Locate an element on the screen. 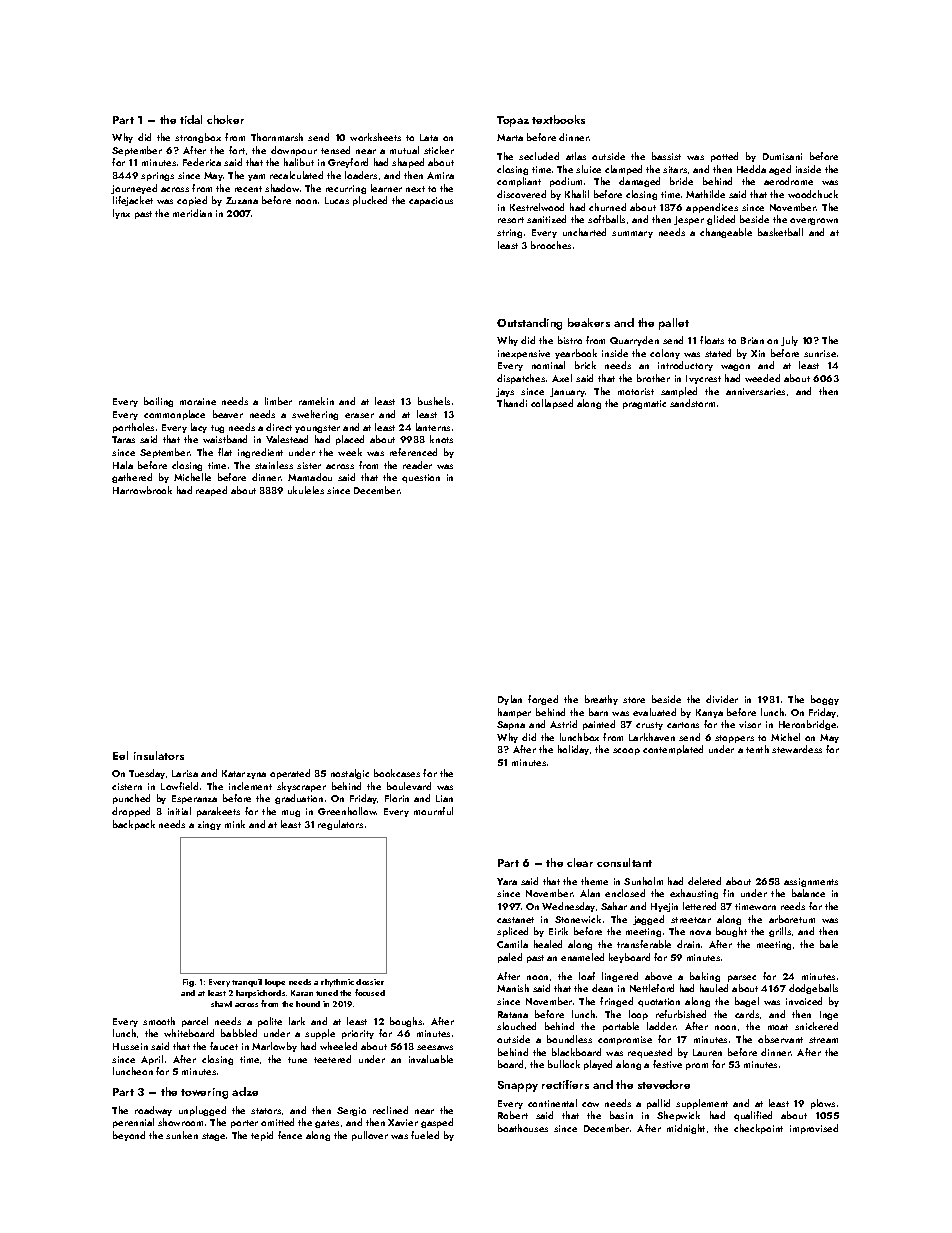  clear is located at coordinates (580, 862).
